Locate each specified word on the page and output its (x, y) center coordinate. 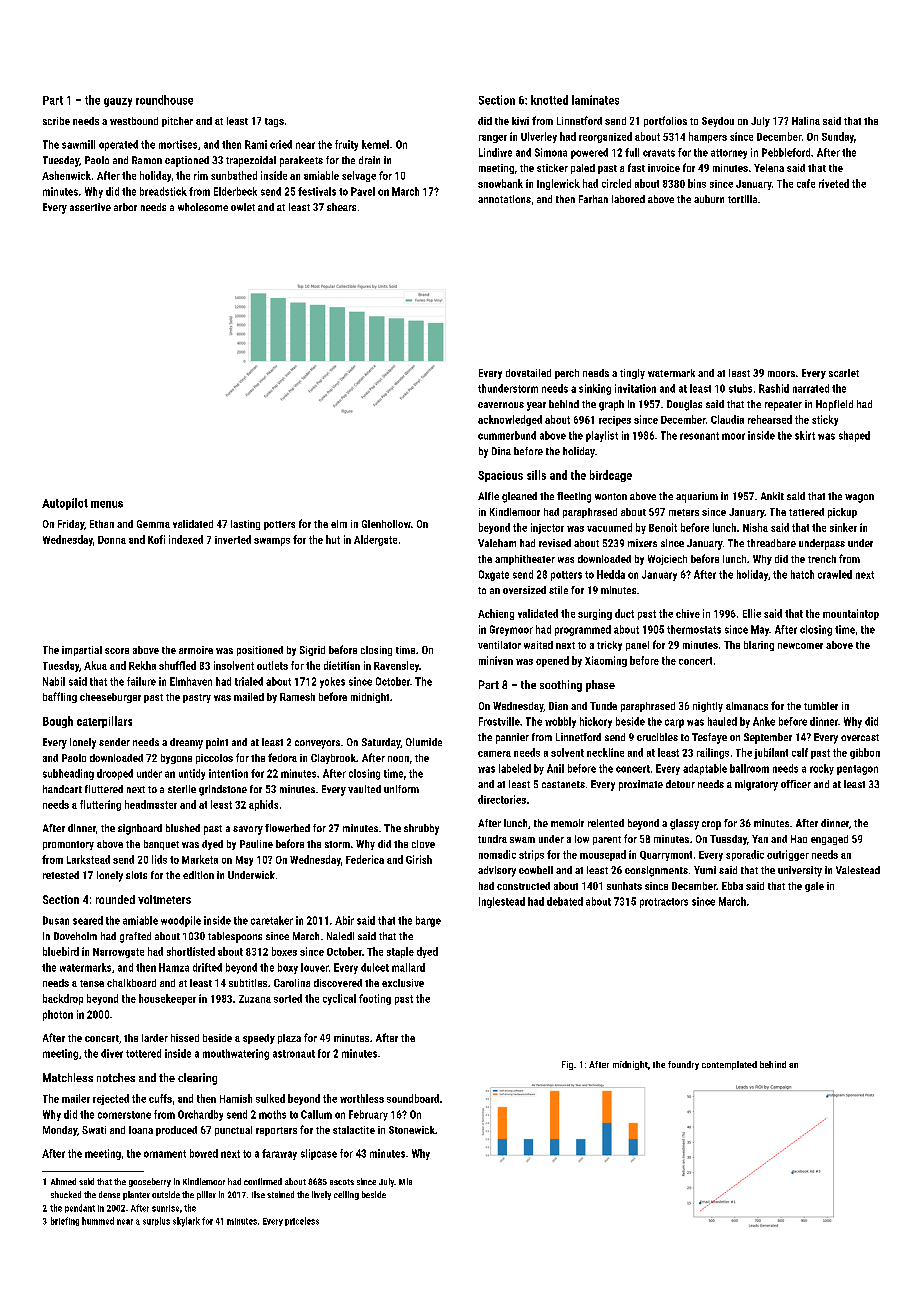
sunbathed (234, 175)
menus (107, 504)
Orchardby (200, 1115)
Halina (806, 121)
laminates (595, 100)
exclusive (403, 983)
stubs (740, 388)
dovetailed (528, 373)
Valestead (858, 870)
